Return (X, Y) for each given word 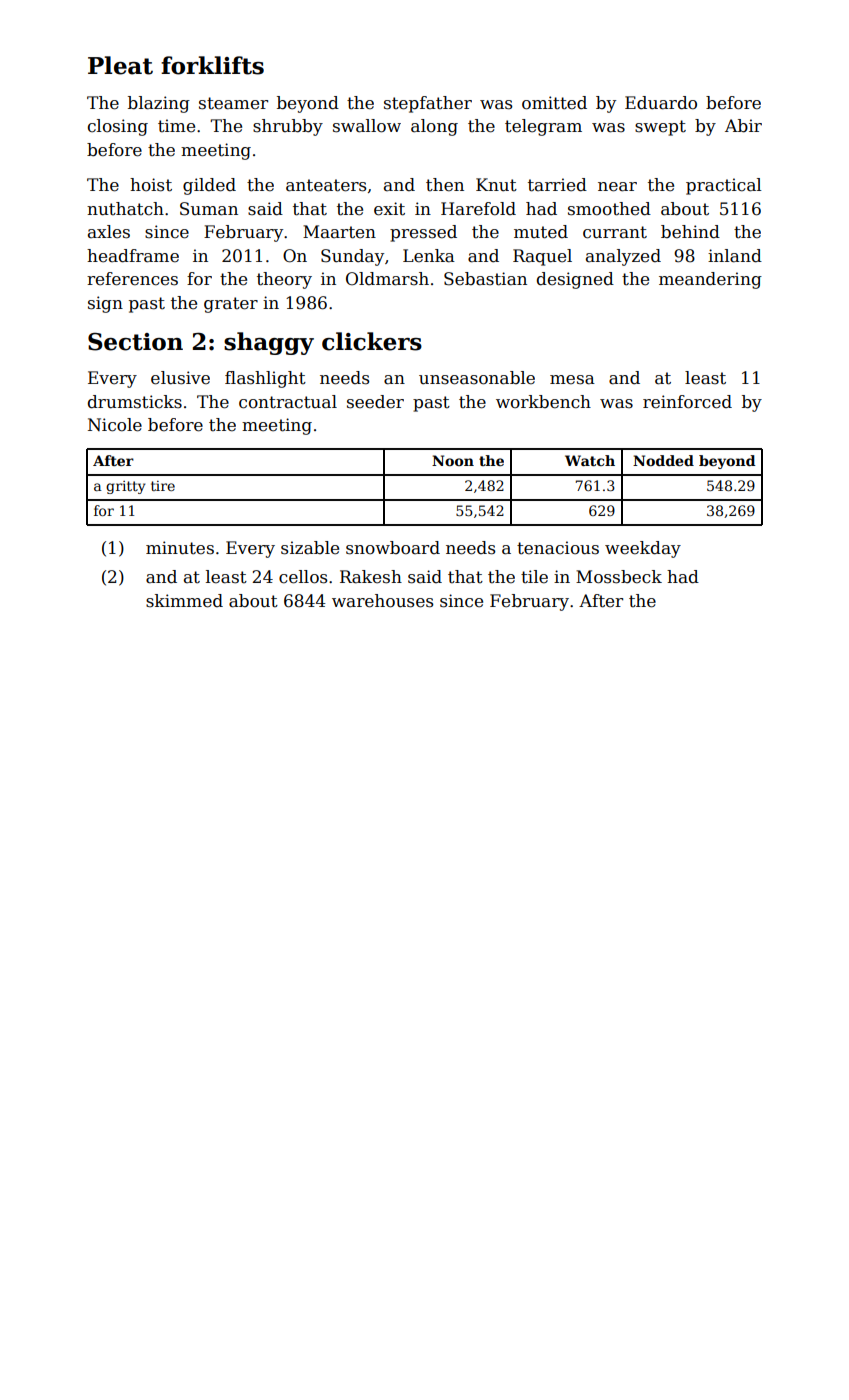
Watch (590, 460)
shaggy (269, 343)
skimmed (184, 601)
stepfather (428, 104)
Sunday (352, 257)
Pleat (120, 65)
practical (724, 186)
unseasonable (477, 378)
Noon (453, 460)
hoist (151, 185)
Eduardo (661, 103)
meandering (710, 280)
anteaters (326, 185)
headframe (133, 256)
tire (163, 486)
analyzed (623, 257)
